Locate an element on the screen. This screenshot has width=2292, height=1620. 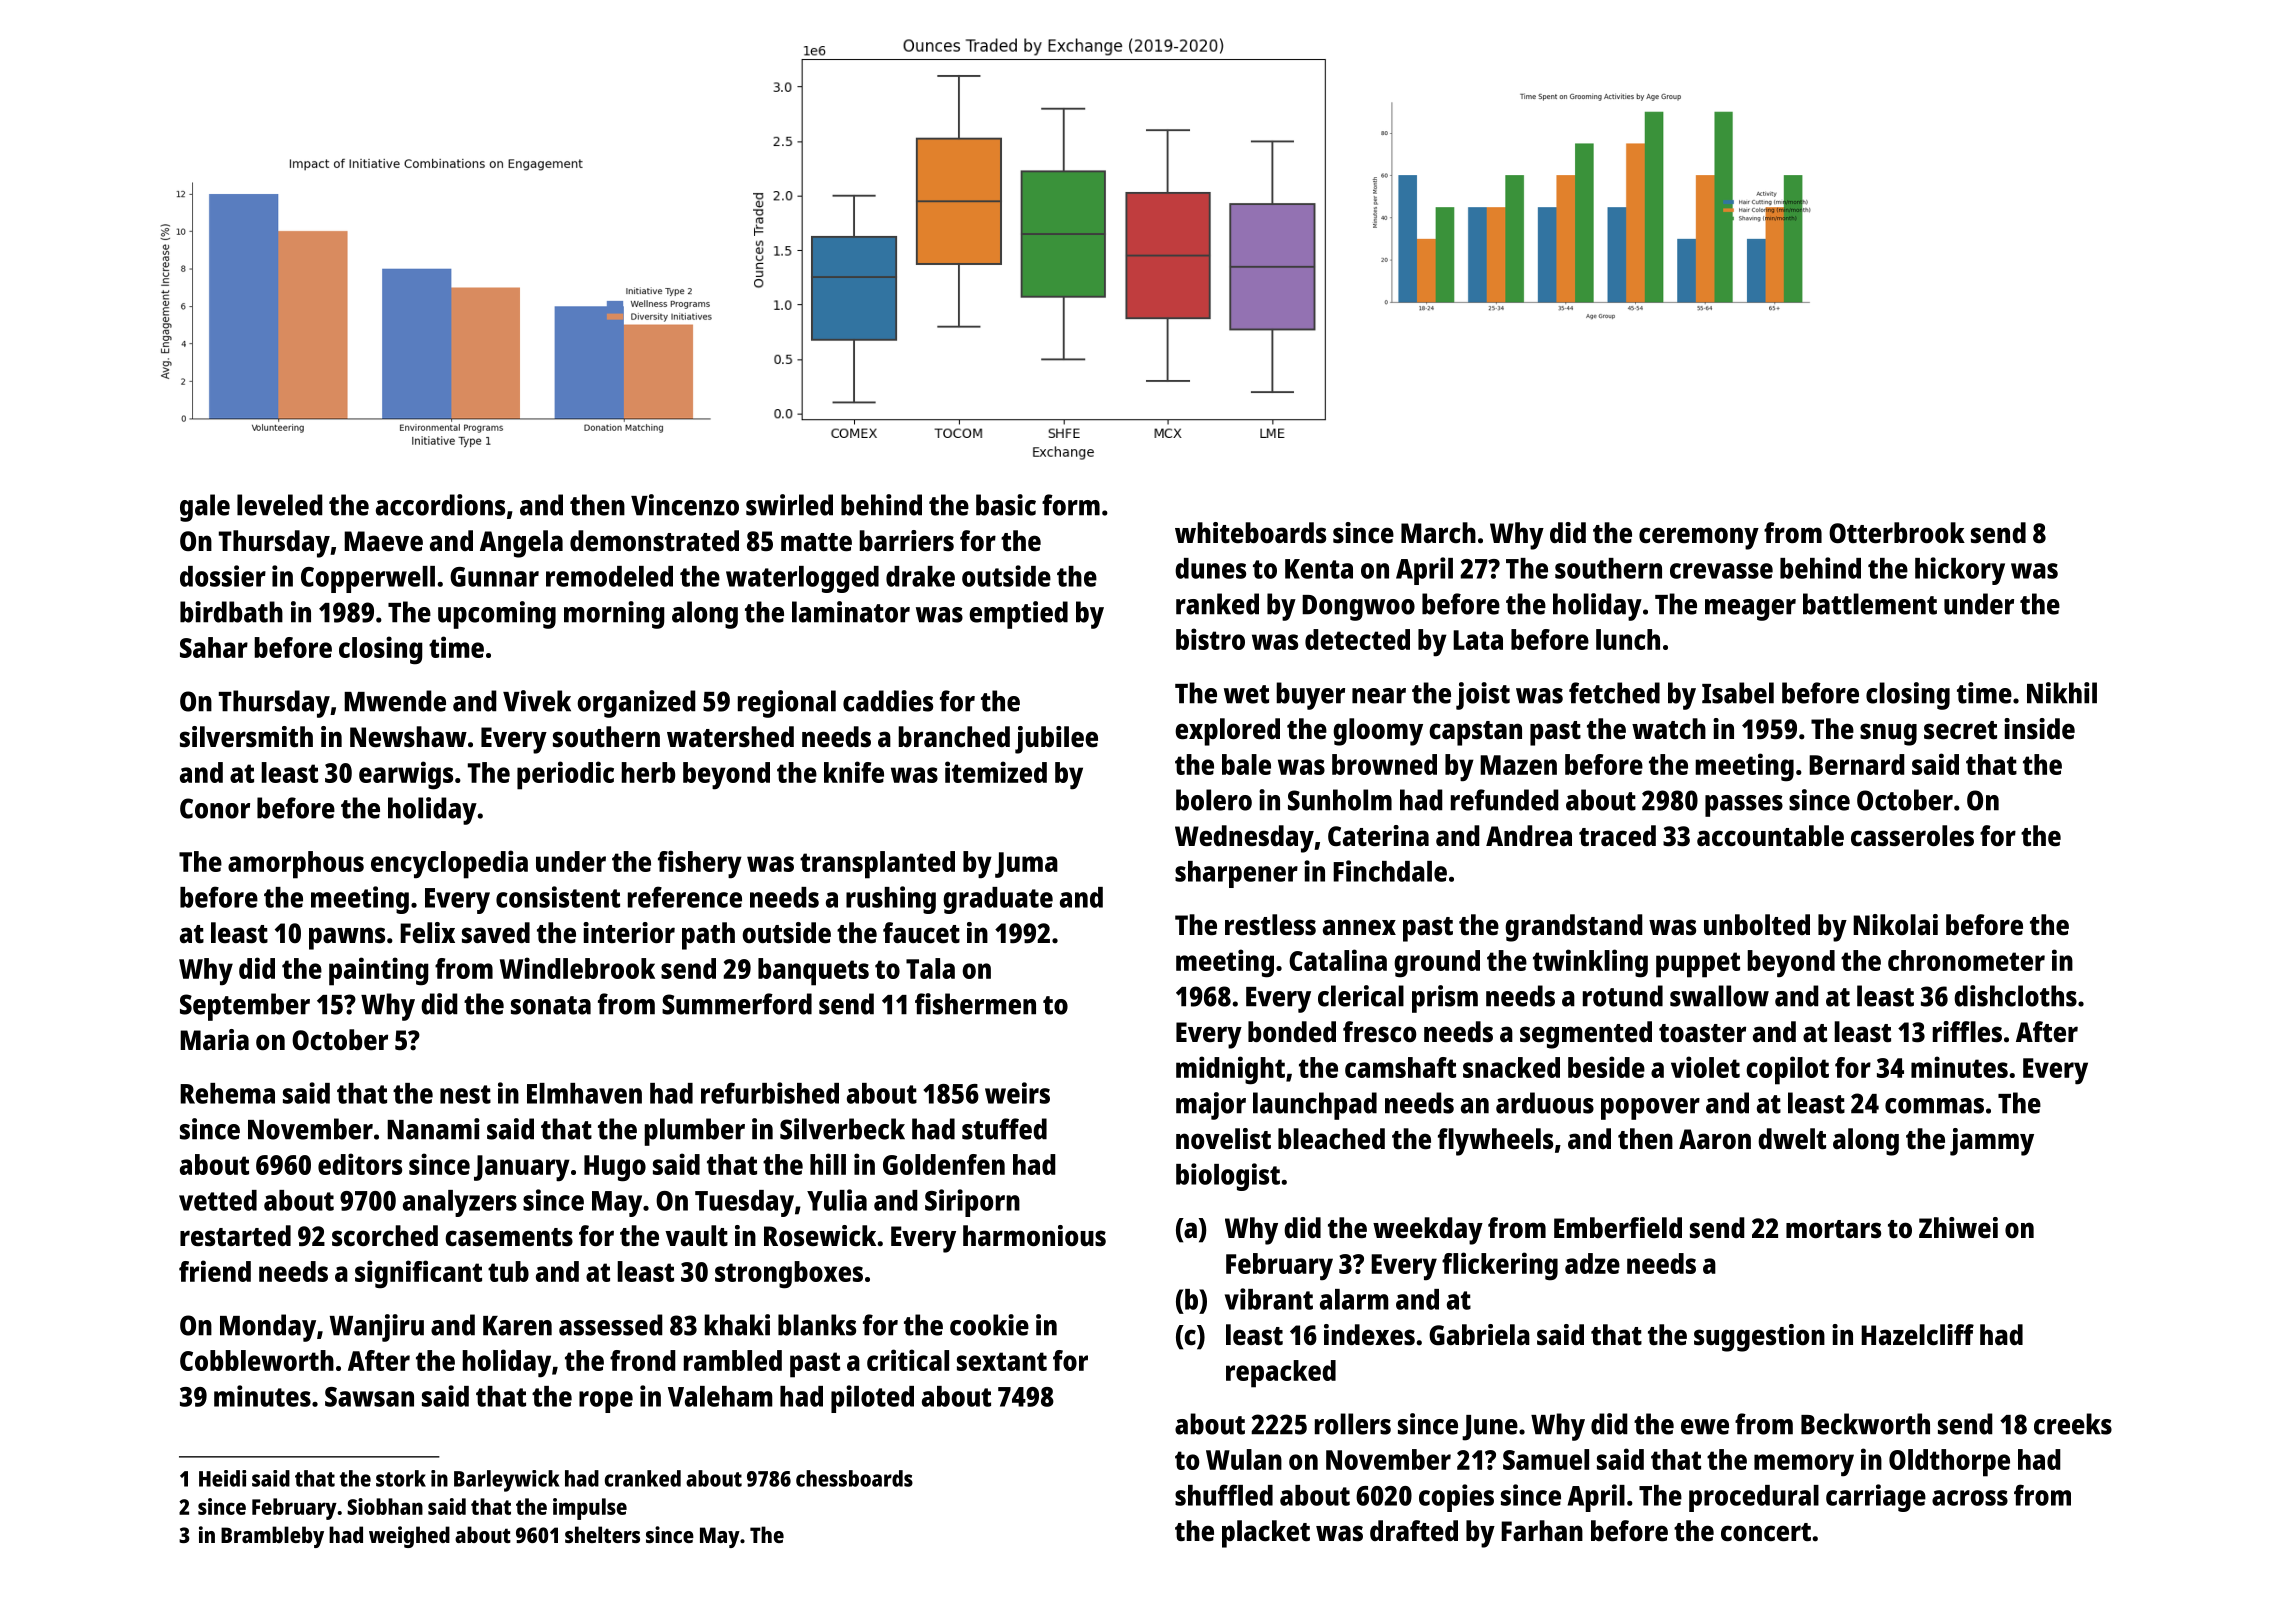
gale is located at coordinates (205, 508).
